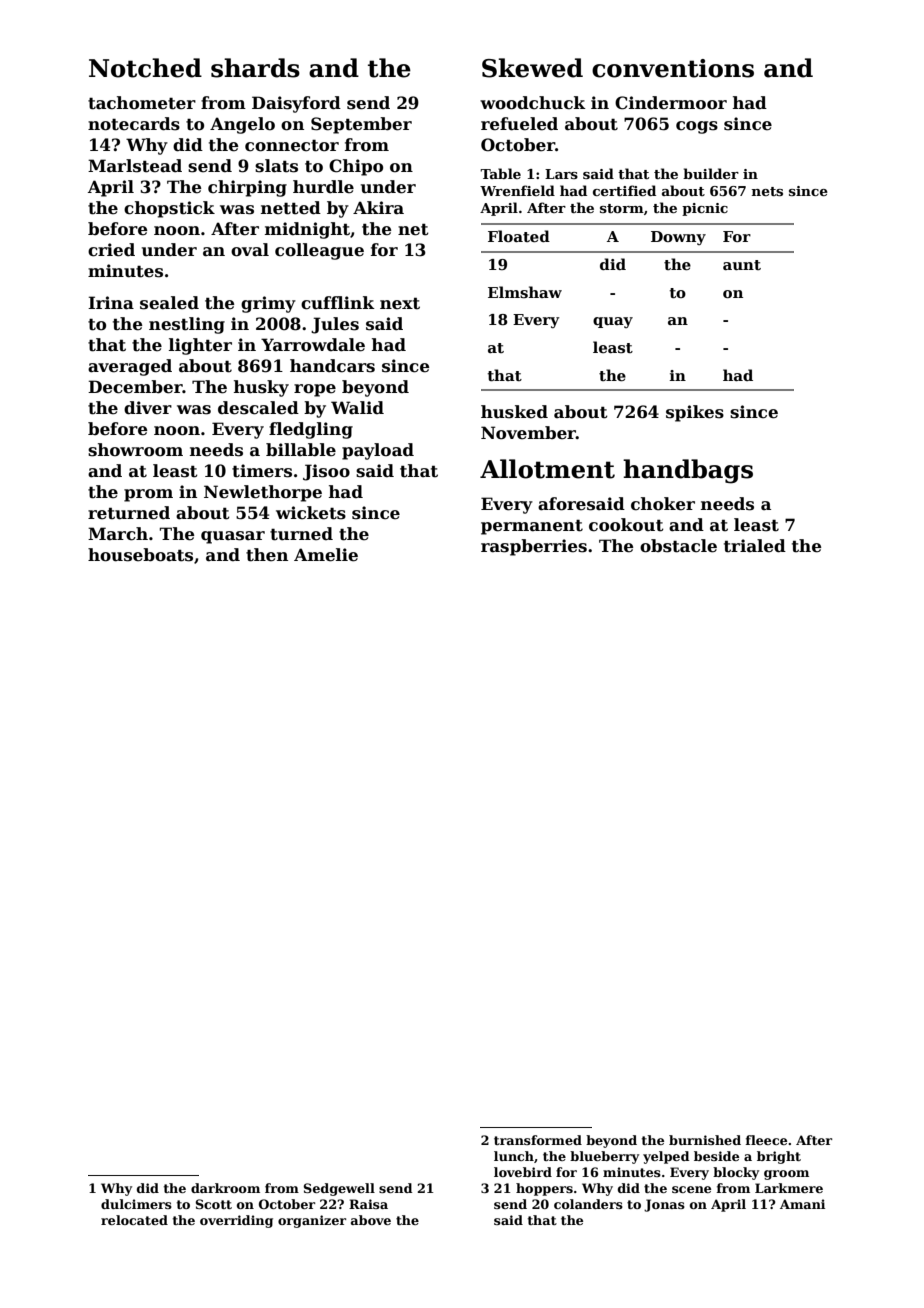 This page has height=1308, width=924. What do you see at coordinates (547, 469) in the page?
I see `Allotment` at bounding box center [547, 469].
